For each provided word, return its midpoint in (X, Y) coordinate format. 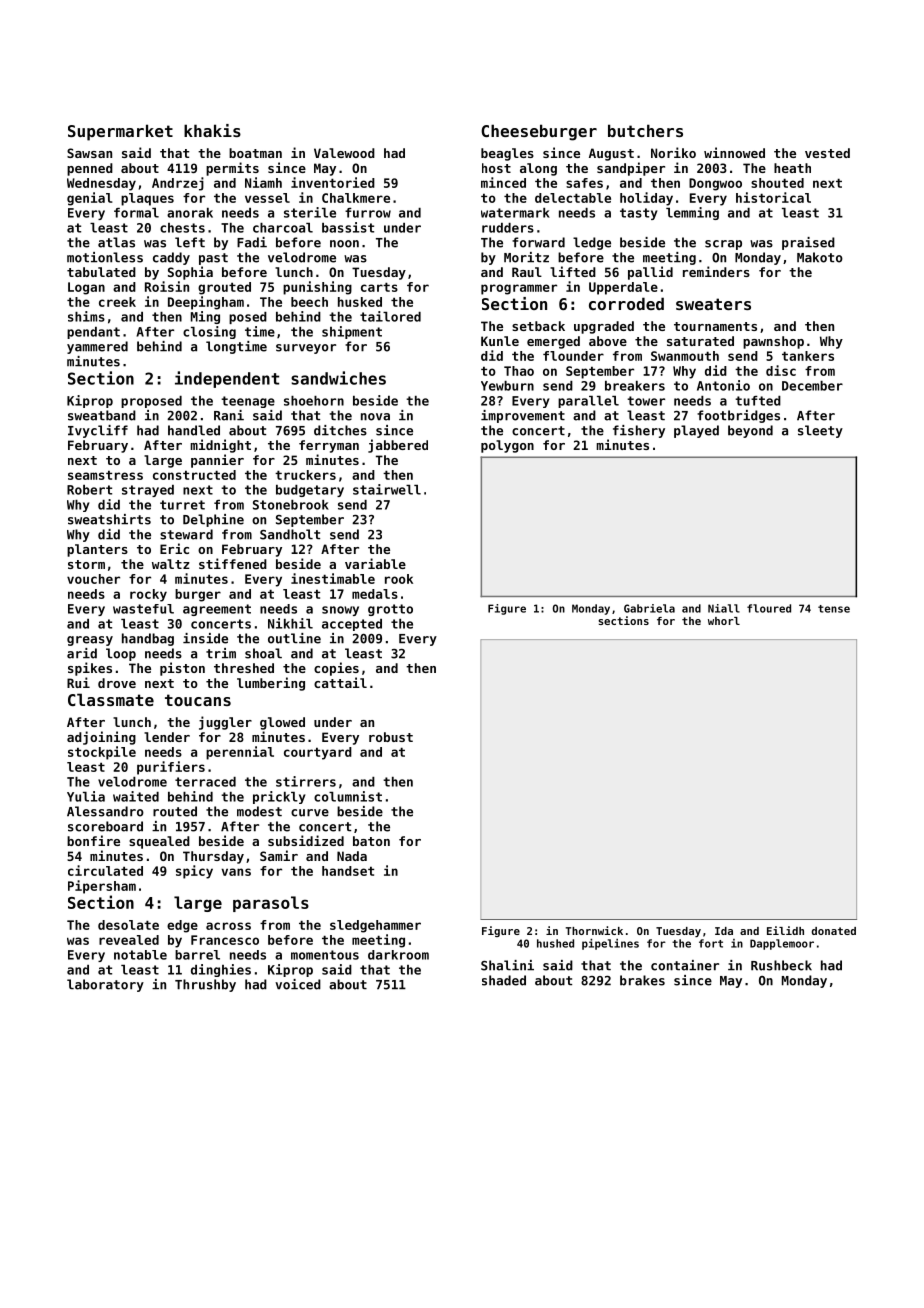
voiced (298, 984)
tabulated (101, 272)
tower (646, 401)
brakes (642, 980)
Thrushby (205, 985)
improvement (523, 416)
